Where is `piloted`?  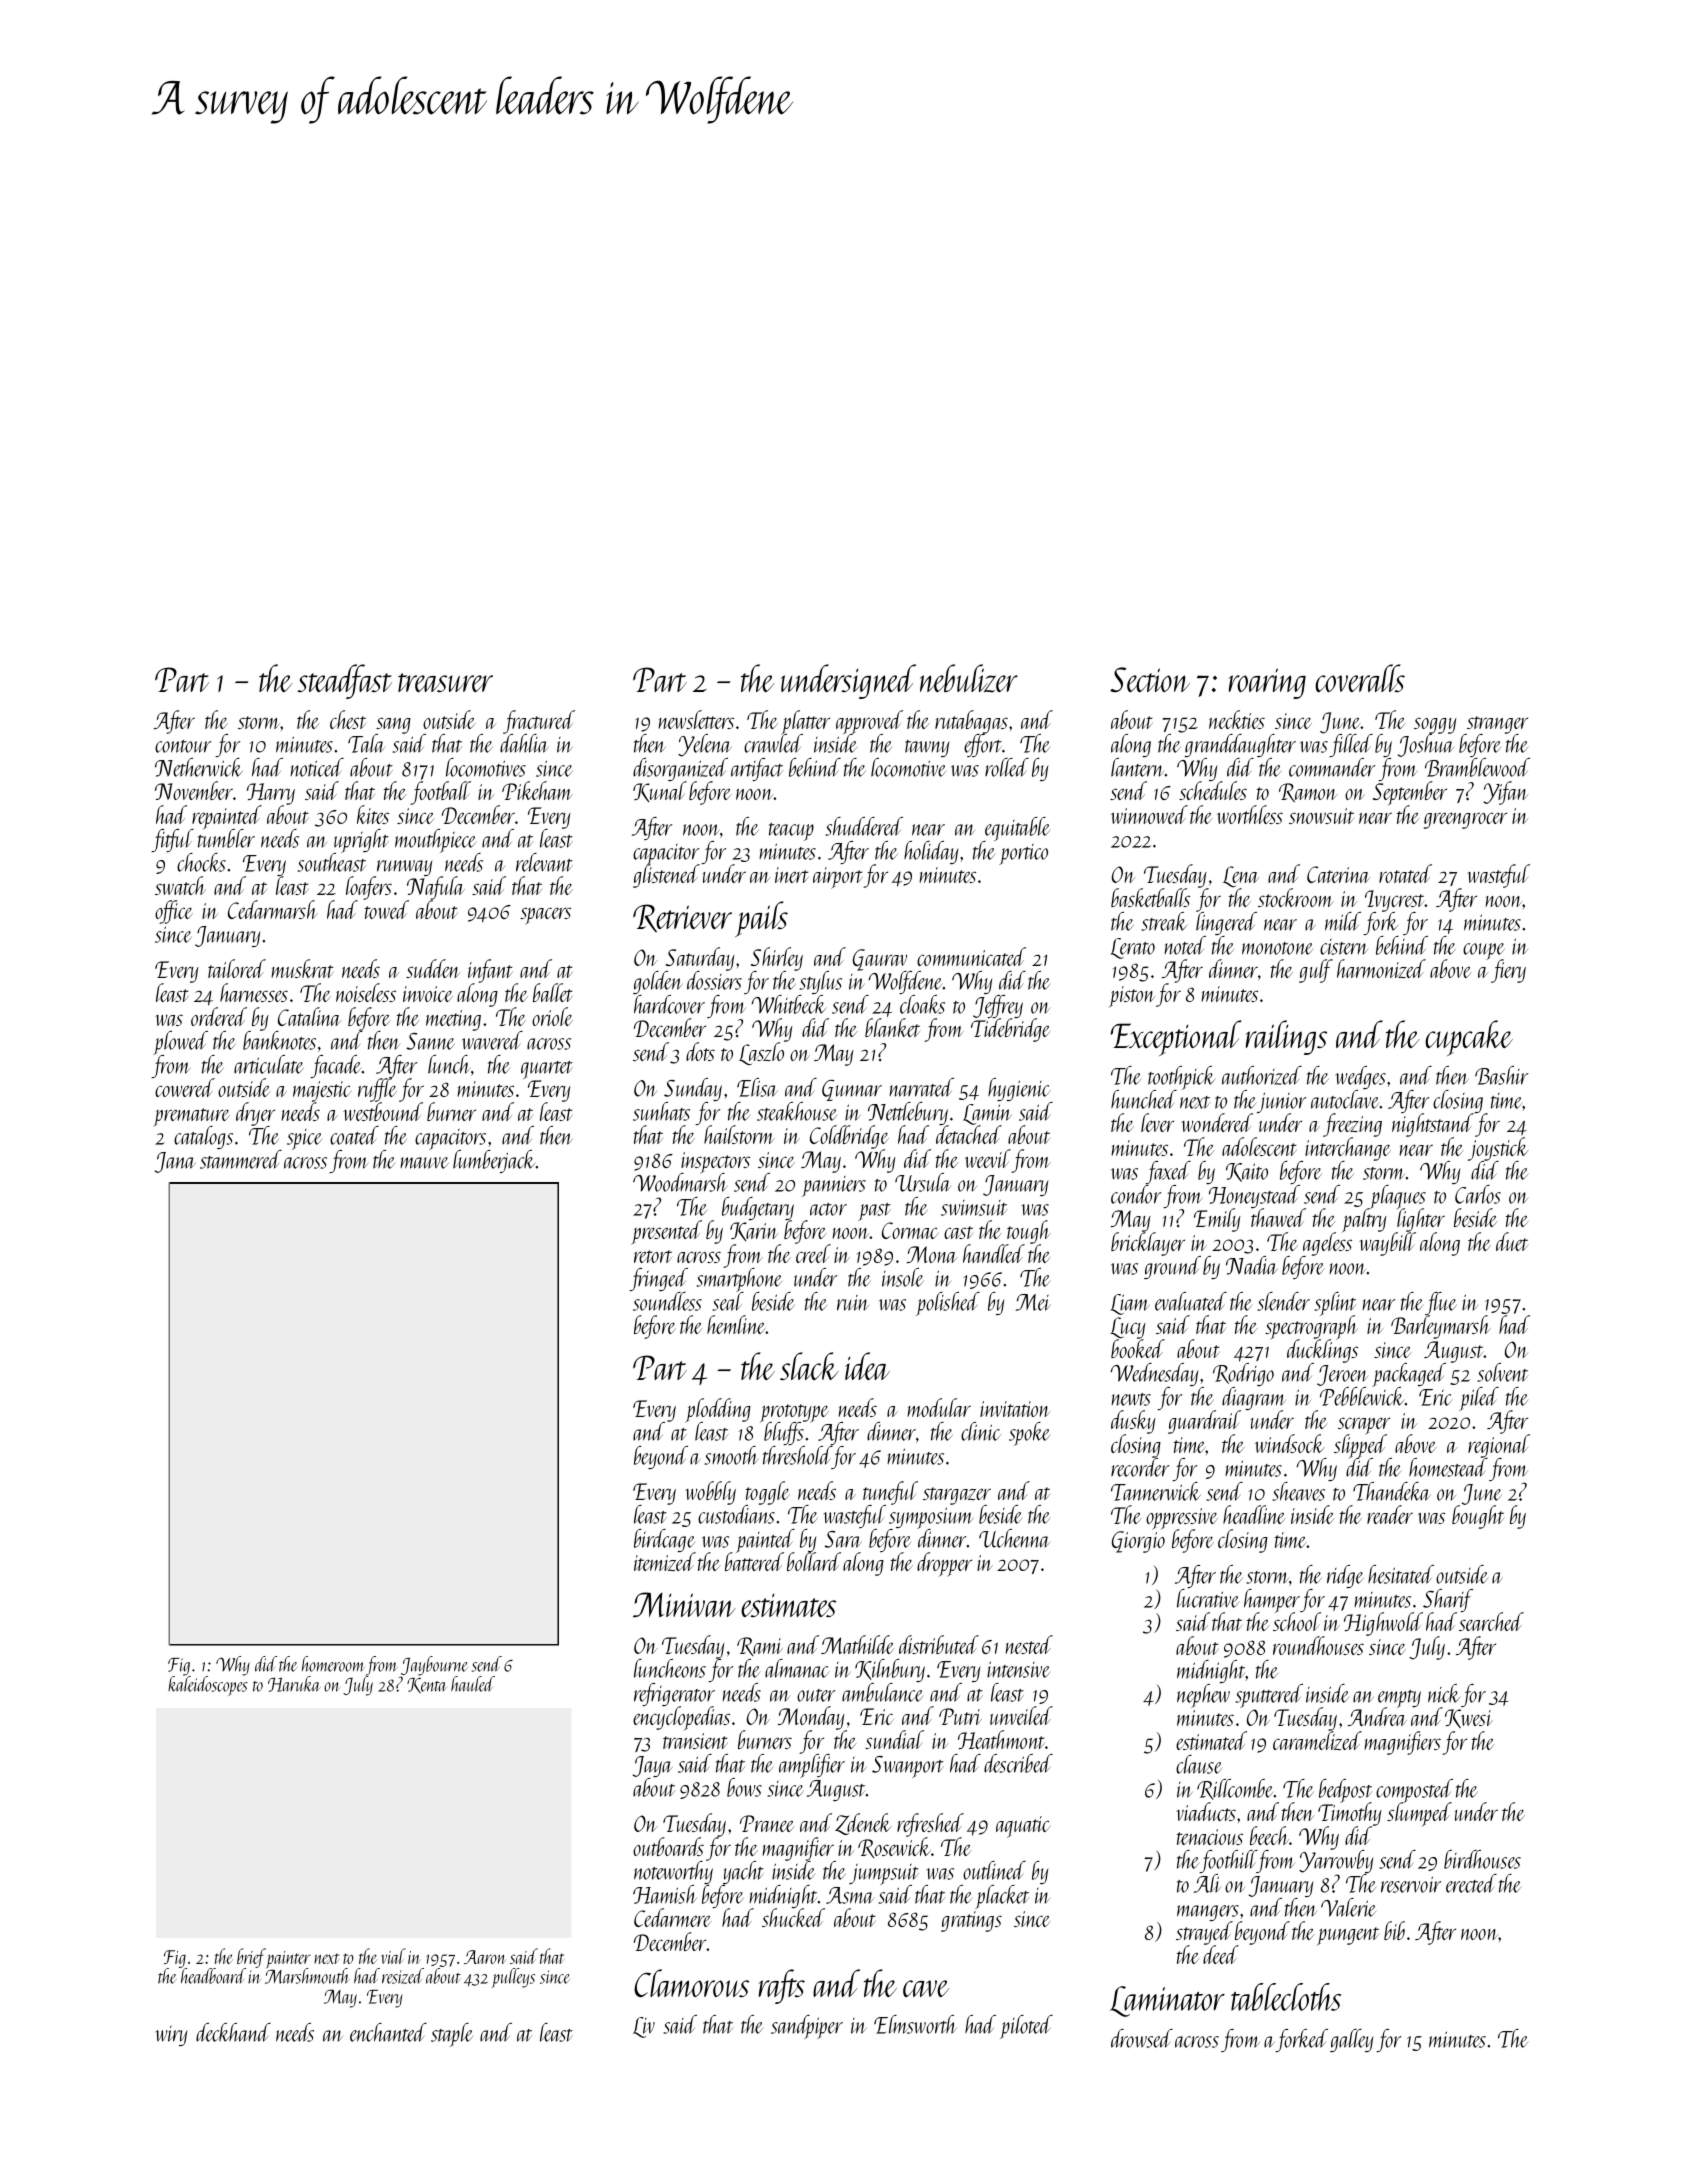
piloted is located at coordinates (1026, 2027).
